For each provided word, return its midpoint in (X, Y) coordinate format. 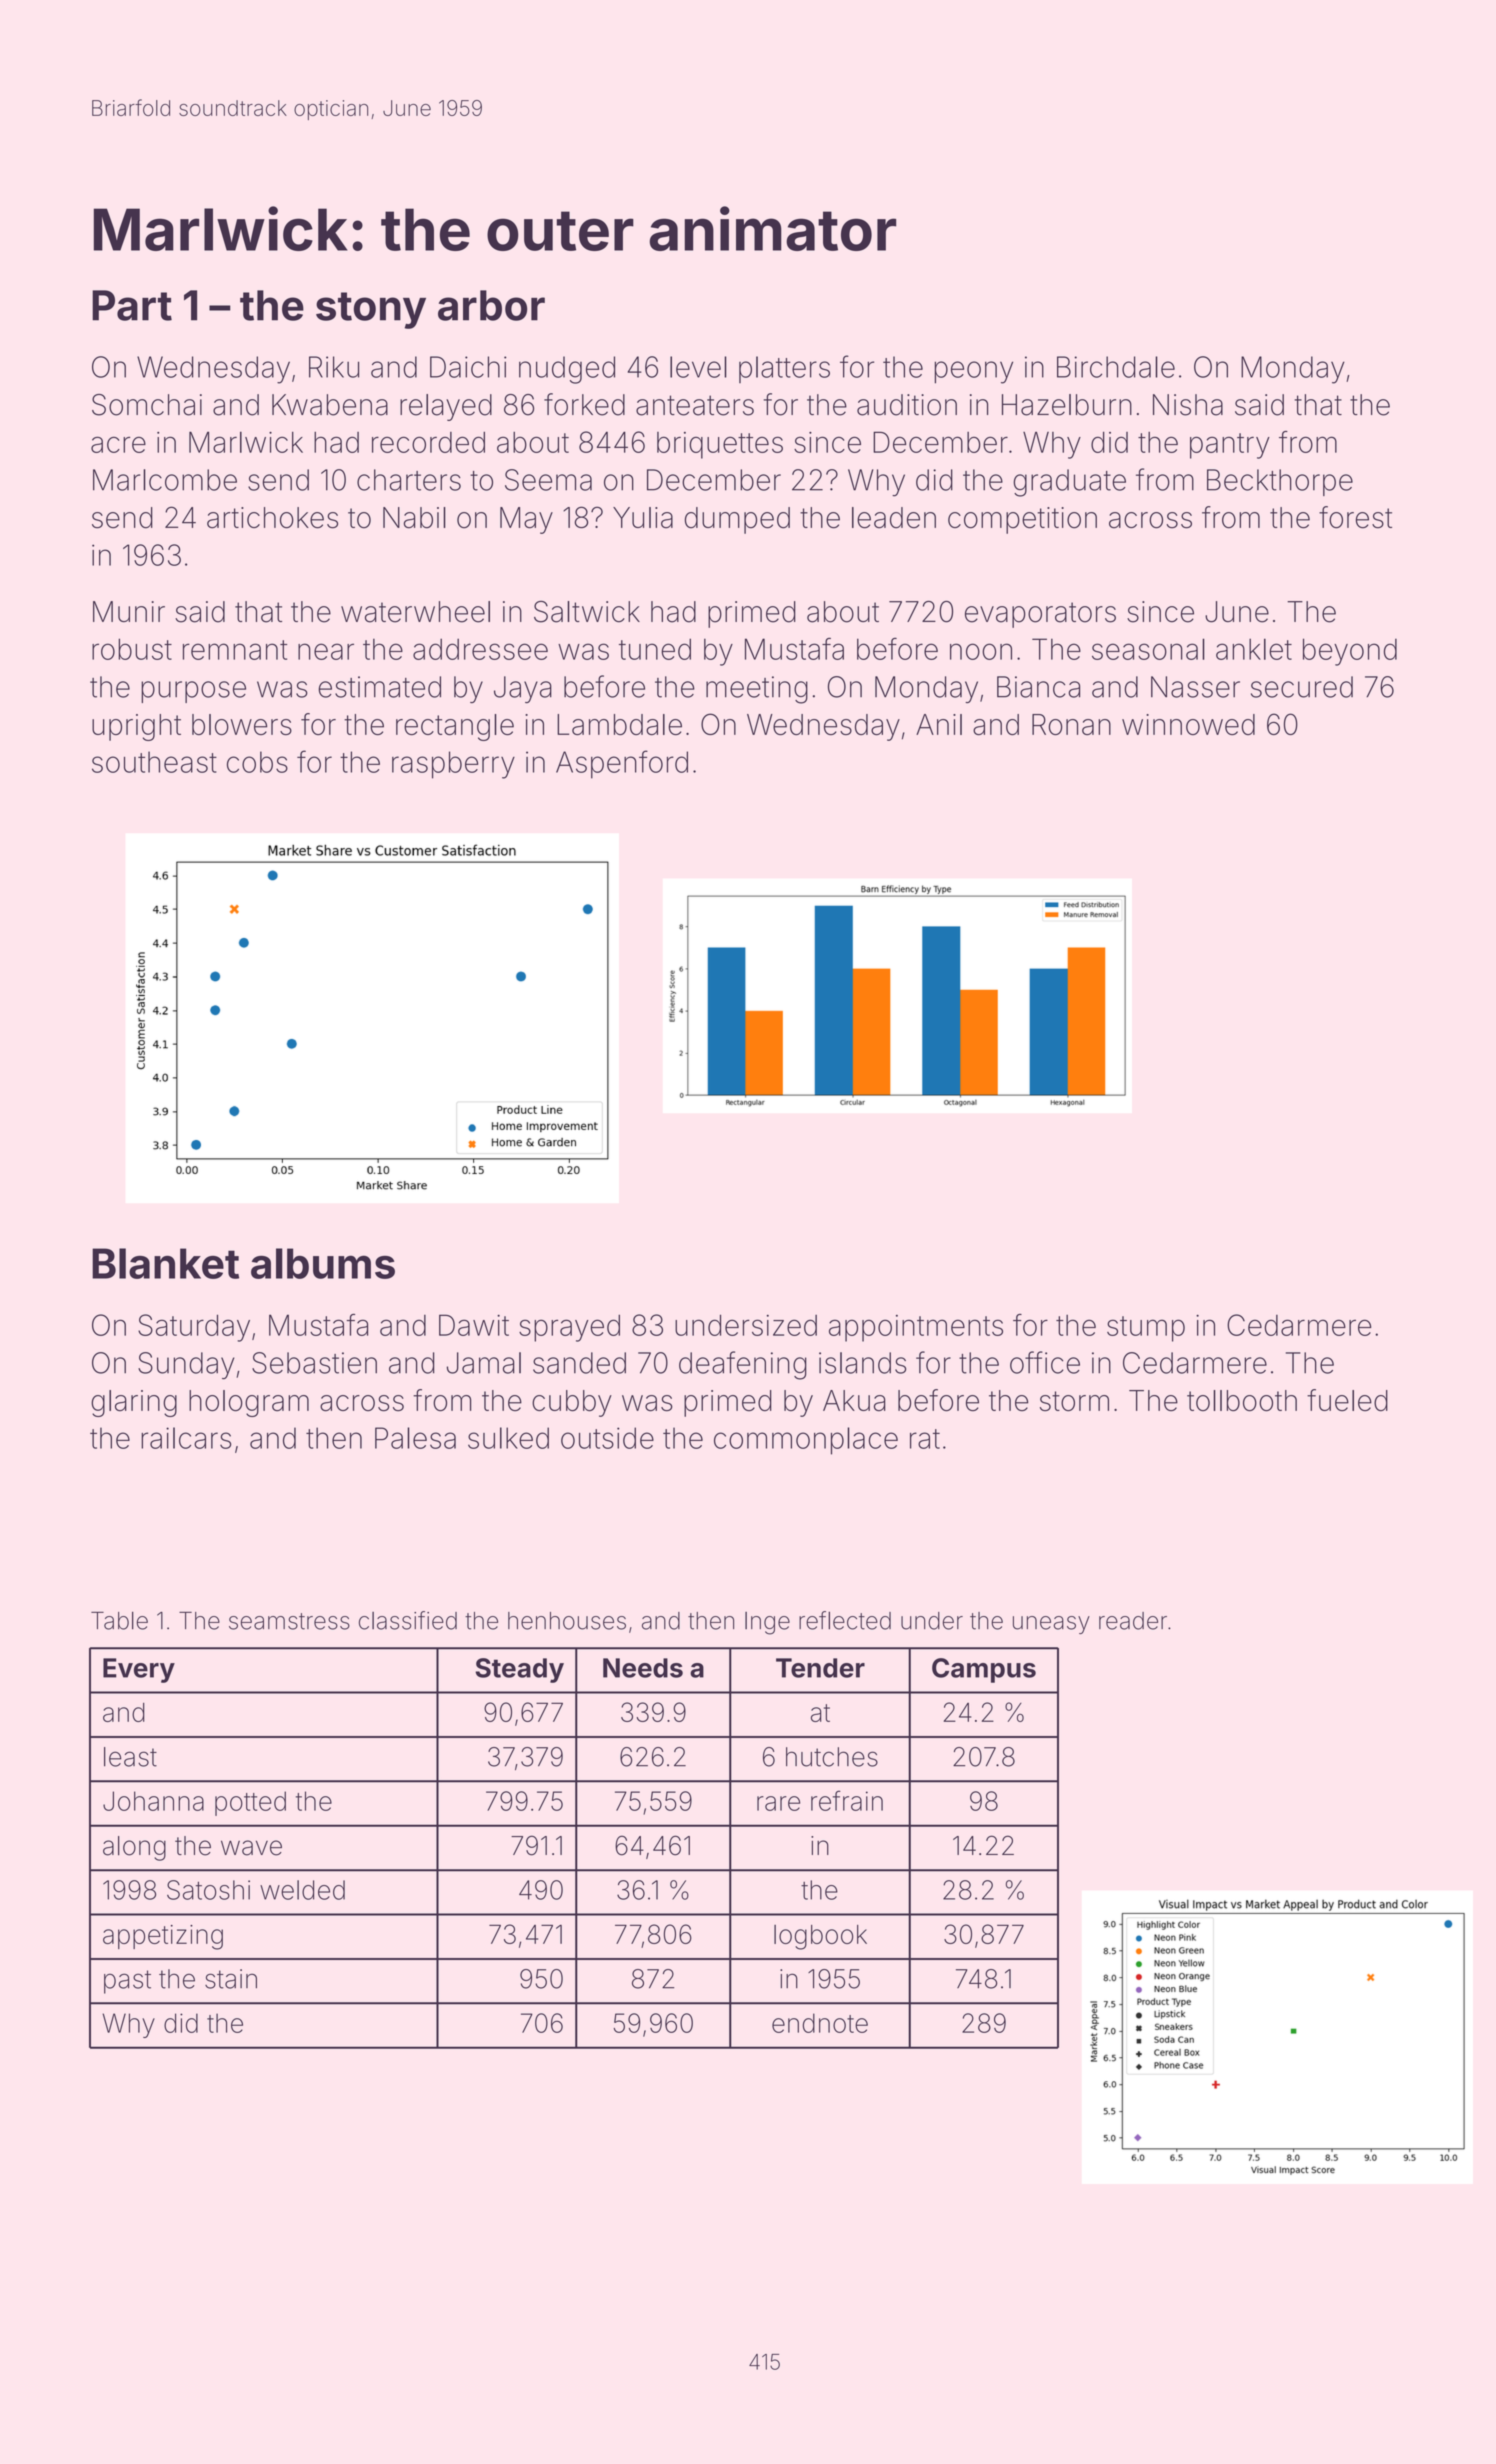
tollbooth (1242, 1401)
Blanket (165, 1263)
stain (231, 1979)
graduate (1069, 483)
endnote (820, 2023)
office (1045, 1362)
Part (132, 305)
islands (862, 1363)
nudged (567, 370)
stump (1146, 1329)
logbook (820, 1937)
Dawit (474, 1325)
